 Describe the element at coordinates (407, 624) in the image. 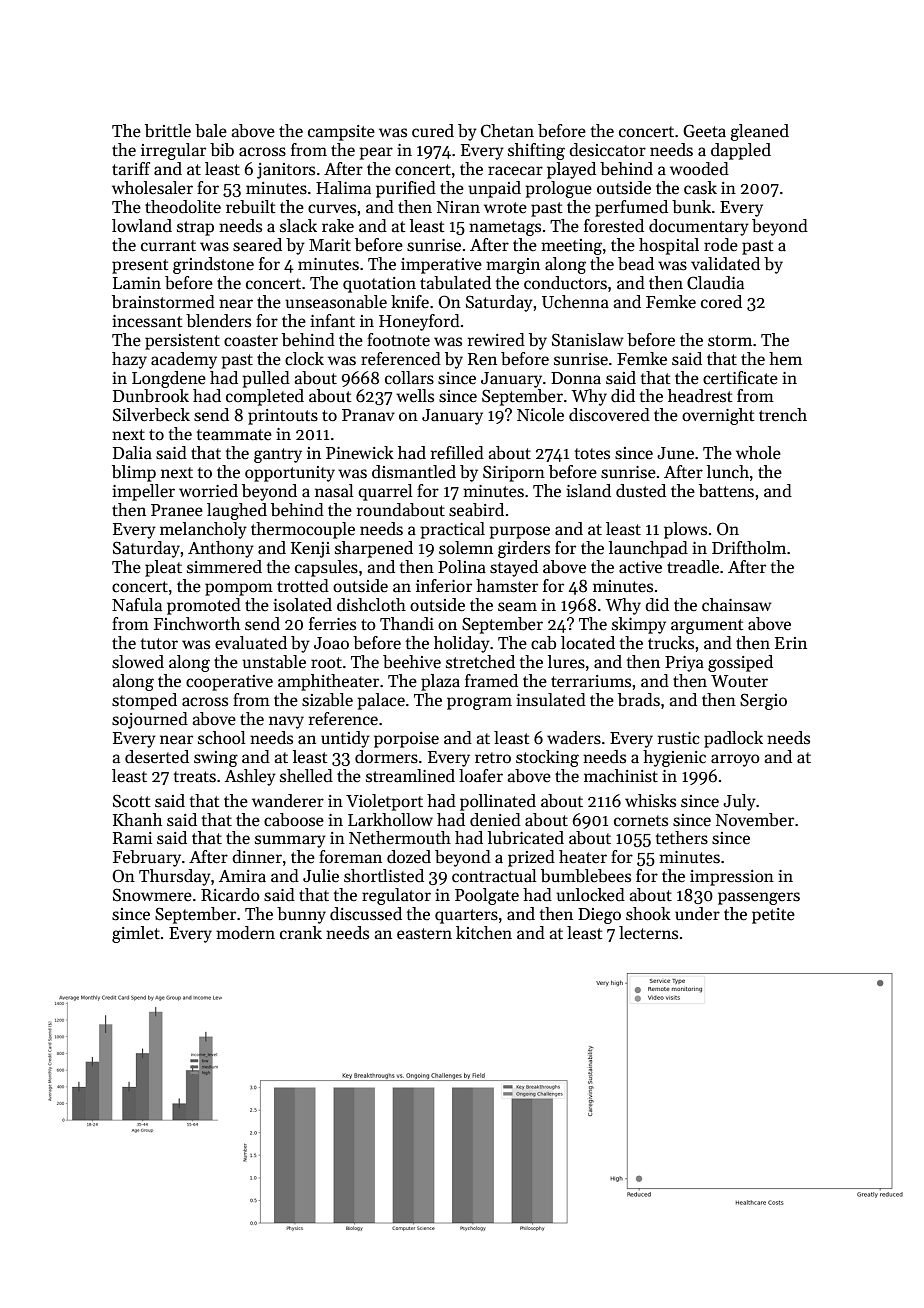

I see `Thandi` at that location.
